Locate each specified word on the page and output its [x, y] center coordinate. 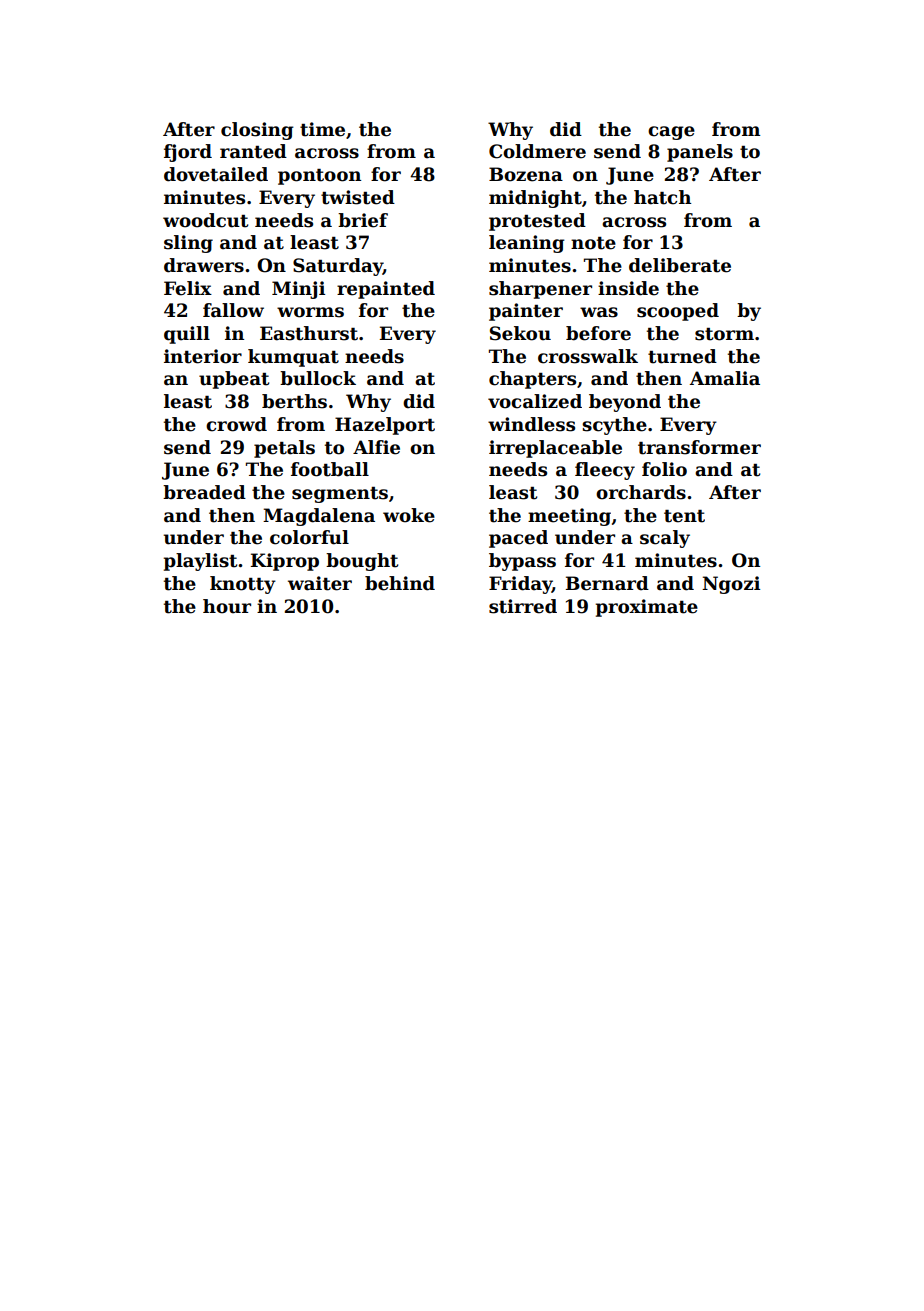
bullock [318, 378]
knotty [243, 585]
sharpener [540, 290]
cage [671, 133]
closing [257, 131]
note [593, 243]
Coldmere [537, 151]
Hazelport [385, 426]
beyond [625, 403]
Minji [298, 290]
